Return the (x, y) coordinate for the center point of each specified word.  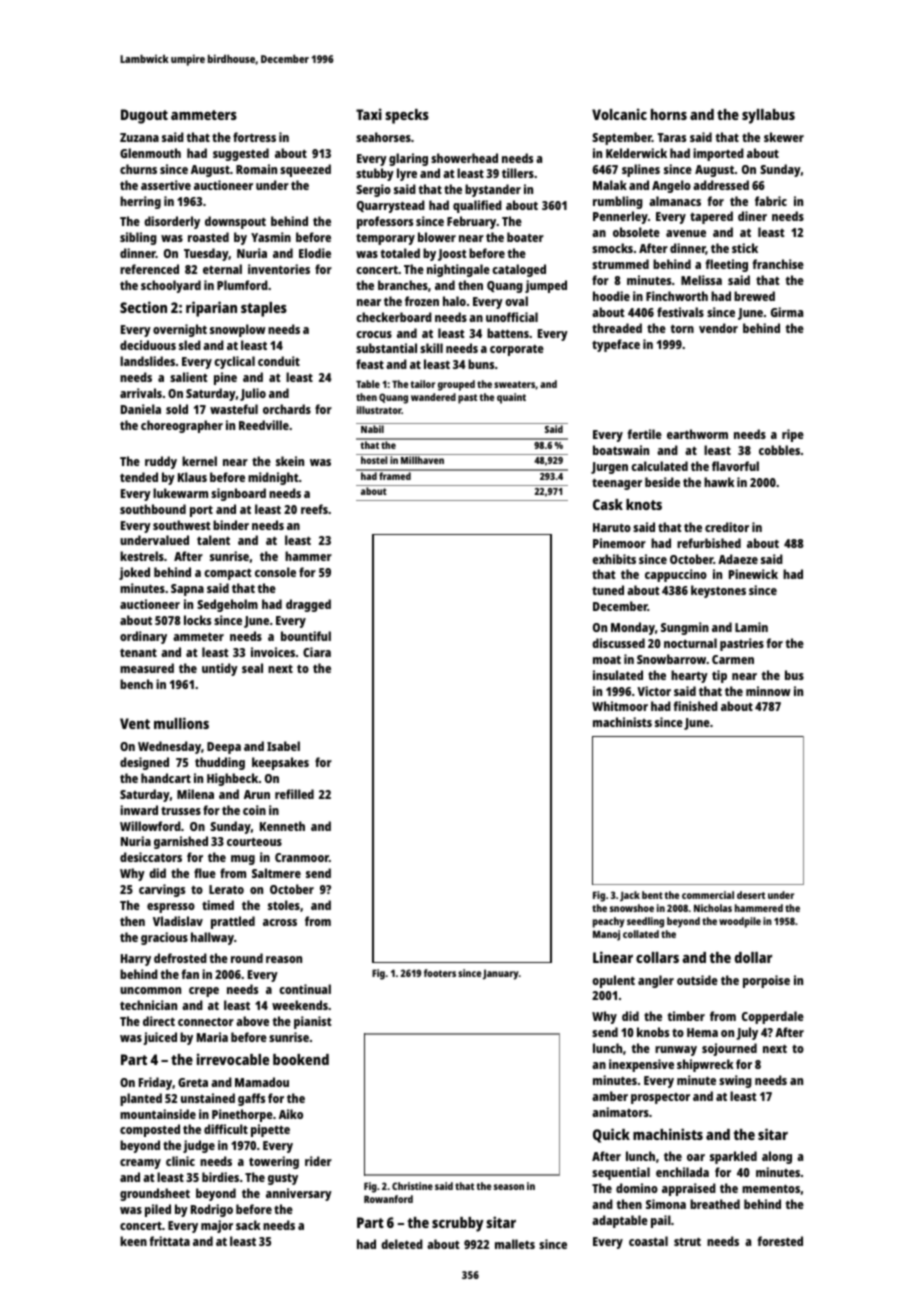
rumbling (618, 202)
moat (607, 659)
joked (134, 573)
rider (318, 1161)
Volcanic (619, 114)
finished (695, 706)
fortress (254, 137)
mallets (515, 1244)
